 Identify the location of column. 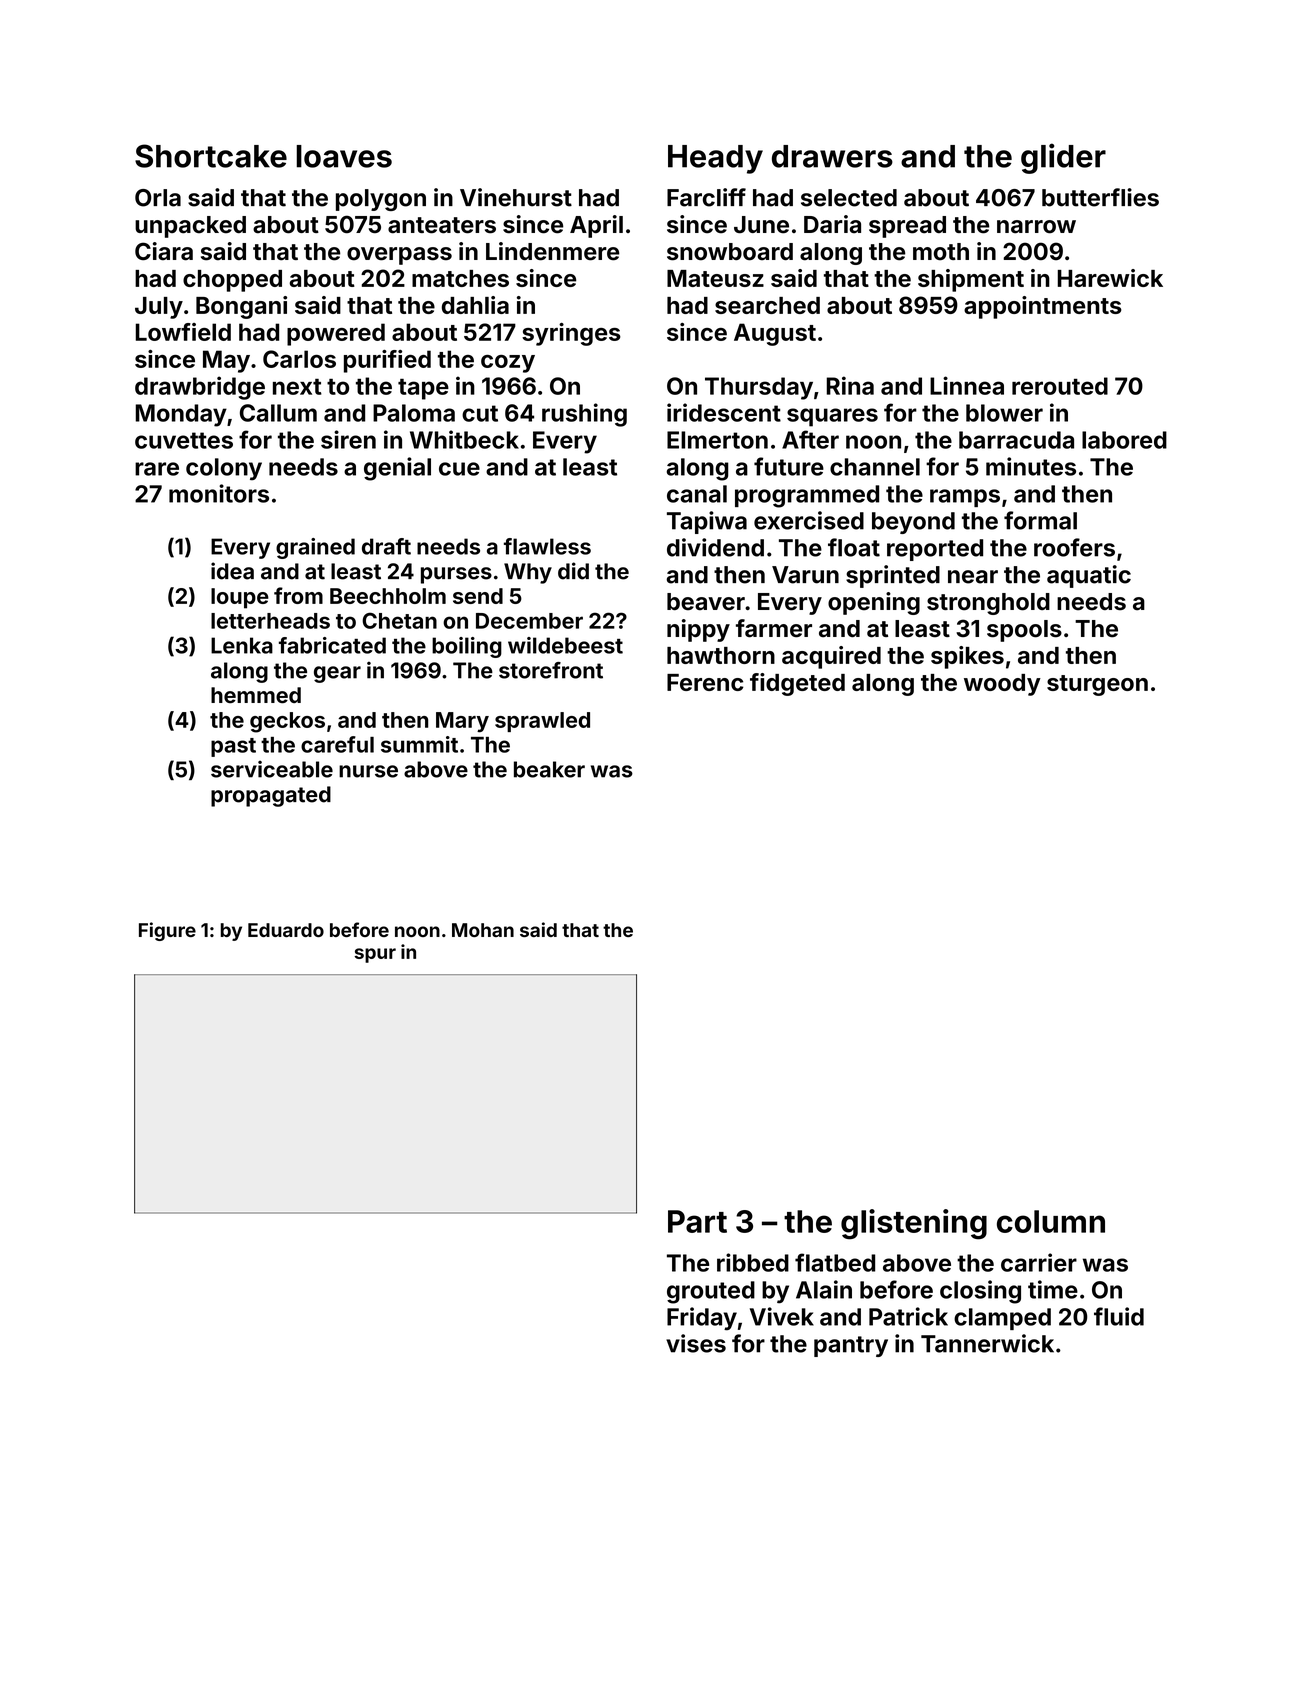
(1051, 1221).
